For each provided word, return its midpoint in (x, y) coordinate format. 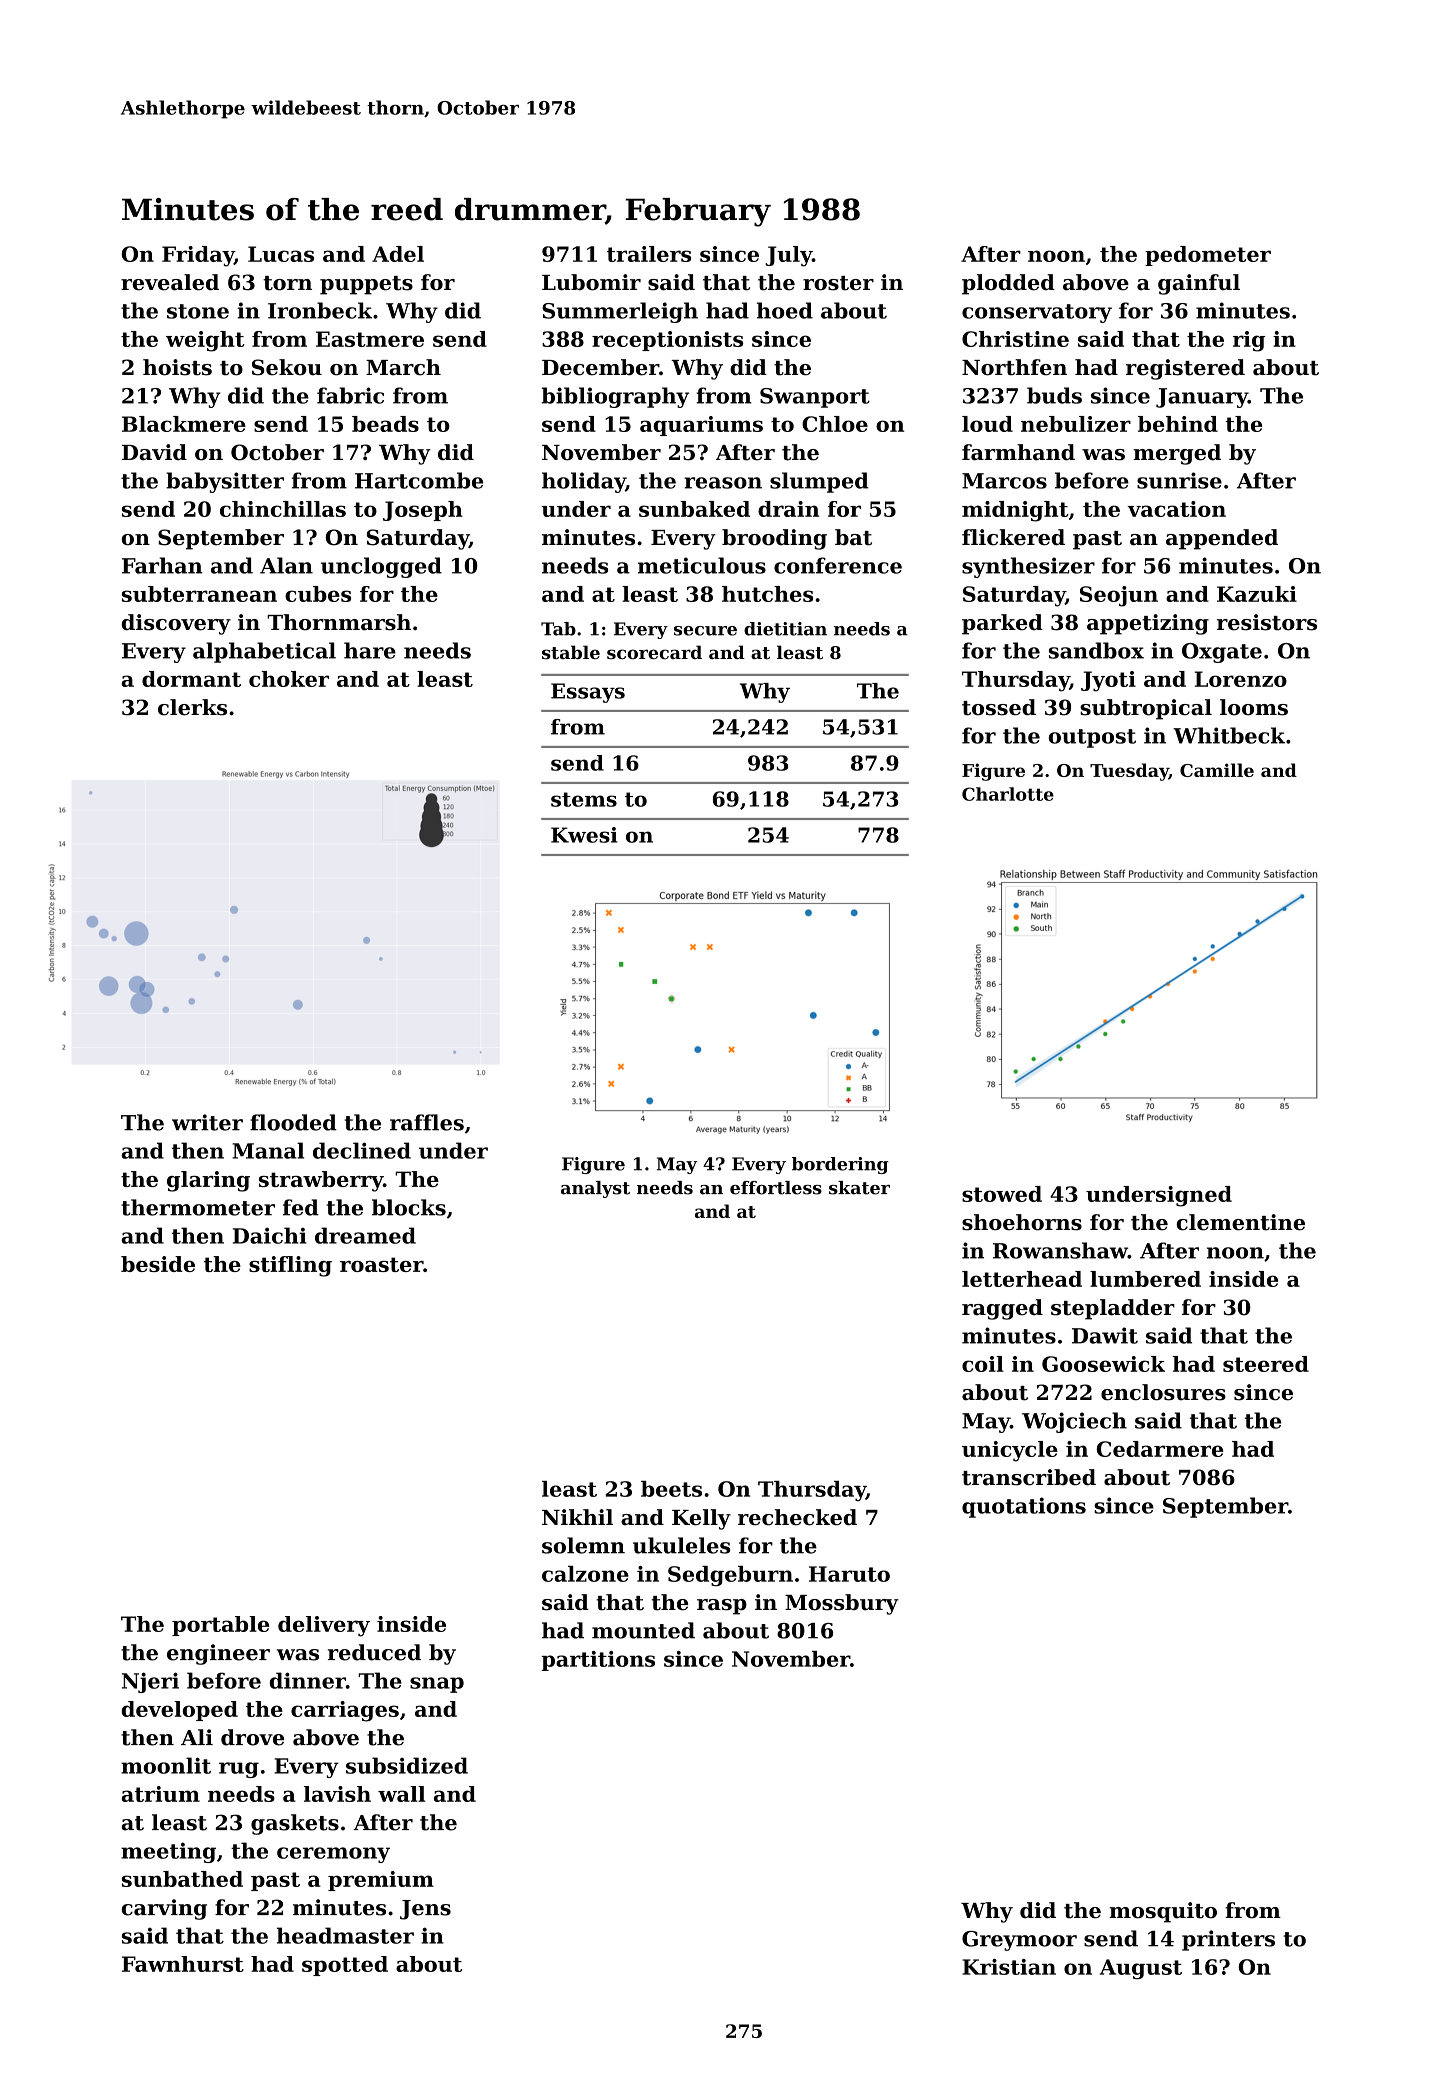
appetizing (1148, 624)
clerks (192, 707)
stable (571, 652)
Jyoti (1108, 681)
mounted (643, 1630)
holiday (584, 482)
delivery (324, 1626)
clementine (1240, 1222)
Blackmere (184, 424)
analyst (595, 1189)
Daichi (270, 1235)
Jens (425, 1910)
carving (164, 1909)
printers (1228, 1940)
